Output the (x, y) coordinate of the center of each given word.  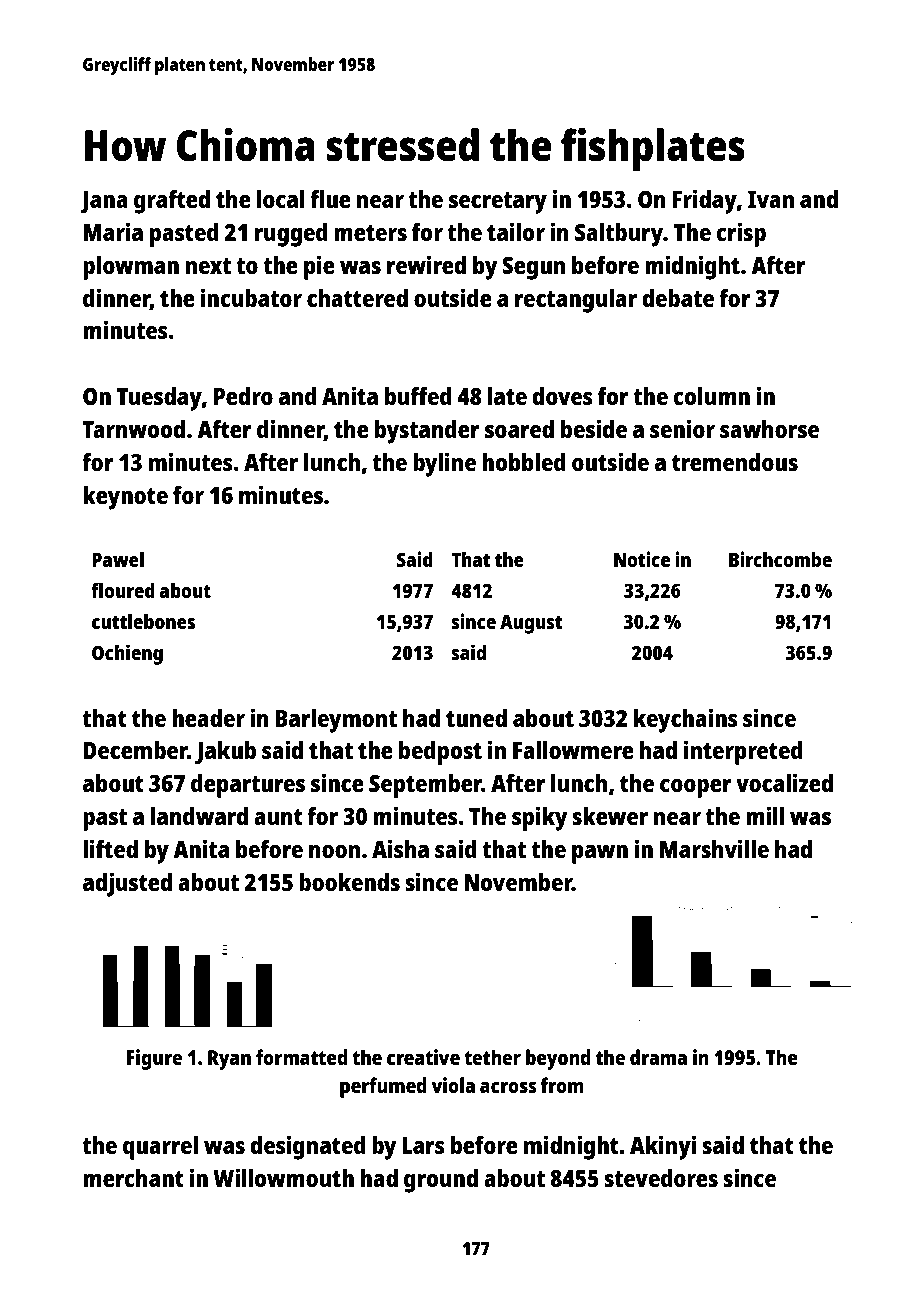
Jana (104, 202)
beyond (558, 1059)
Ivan (771, 199)
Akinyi (663, 1147)
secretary (498, 203)
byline (444, 464)
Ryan (229, 1060)
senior (682, 428)
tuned (476, 718)
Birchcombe (780, 559)
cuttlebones (143, 621)
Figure (154, 1059)
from (562, 1085)
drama (658, 1057)
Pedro (243, 396)
